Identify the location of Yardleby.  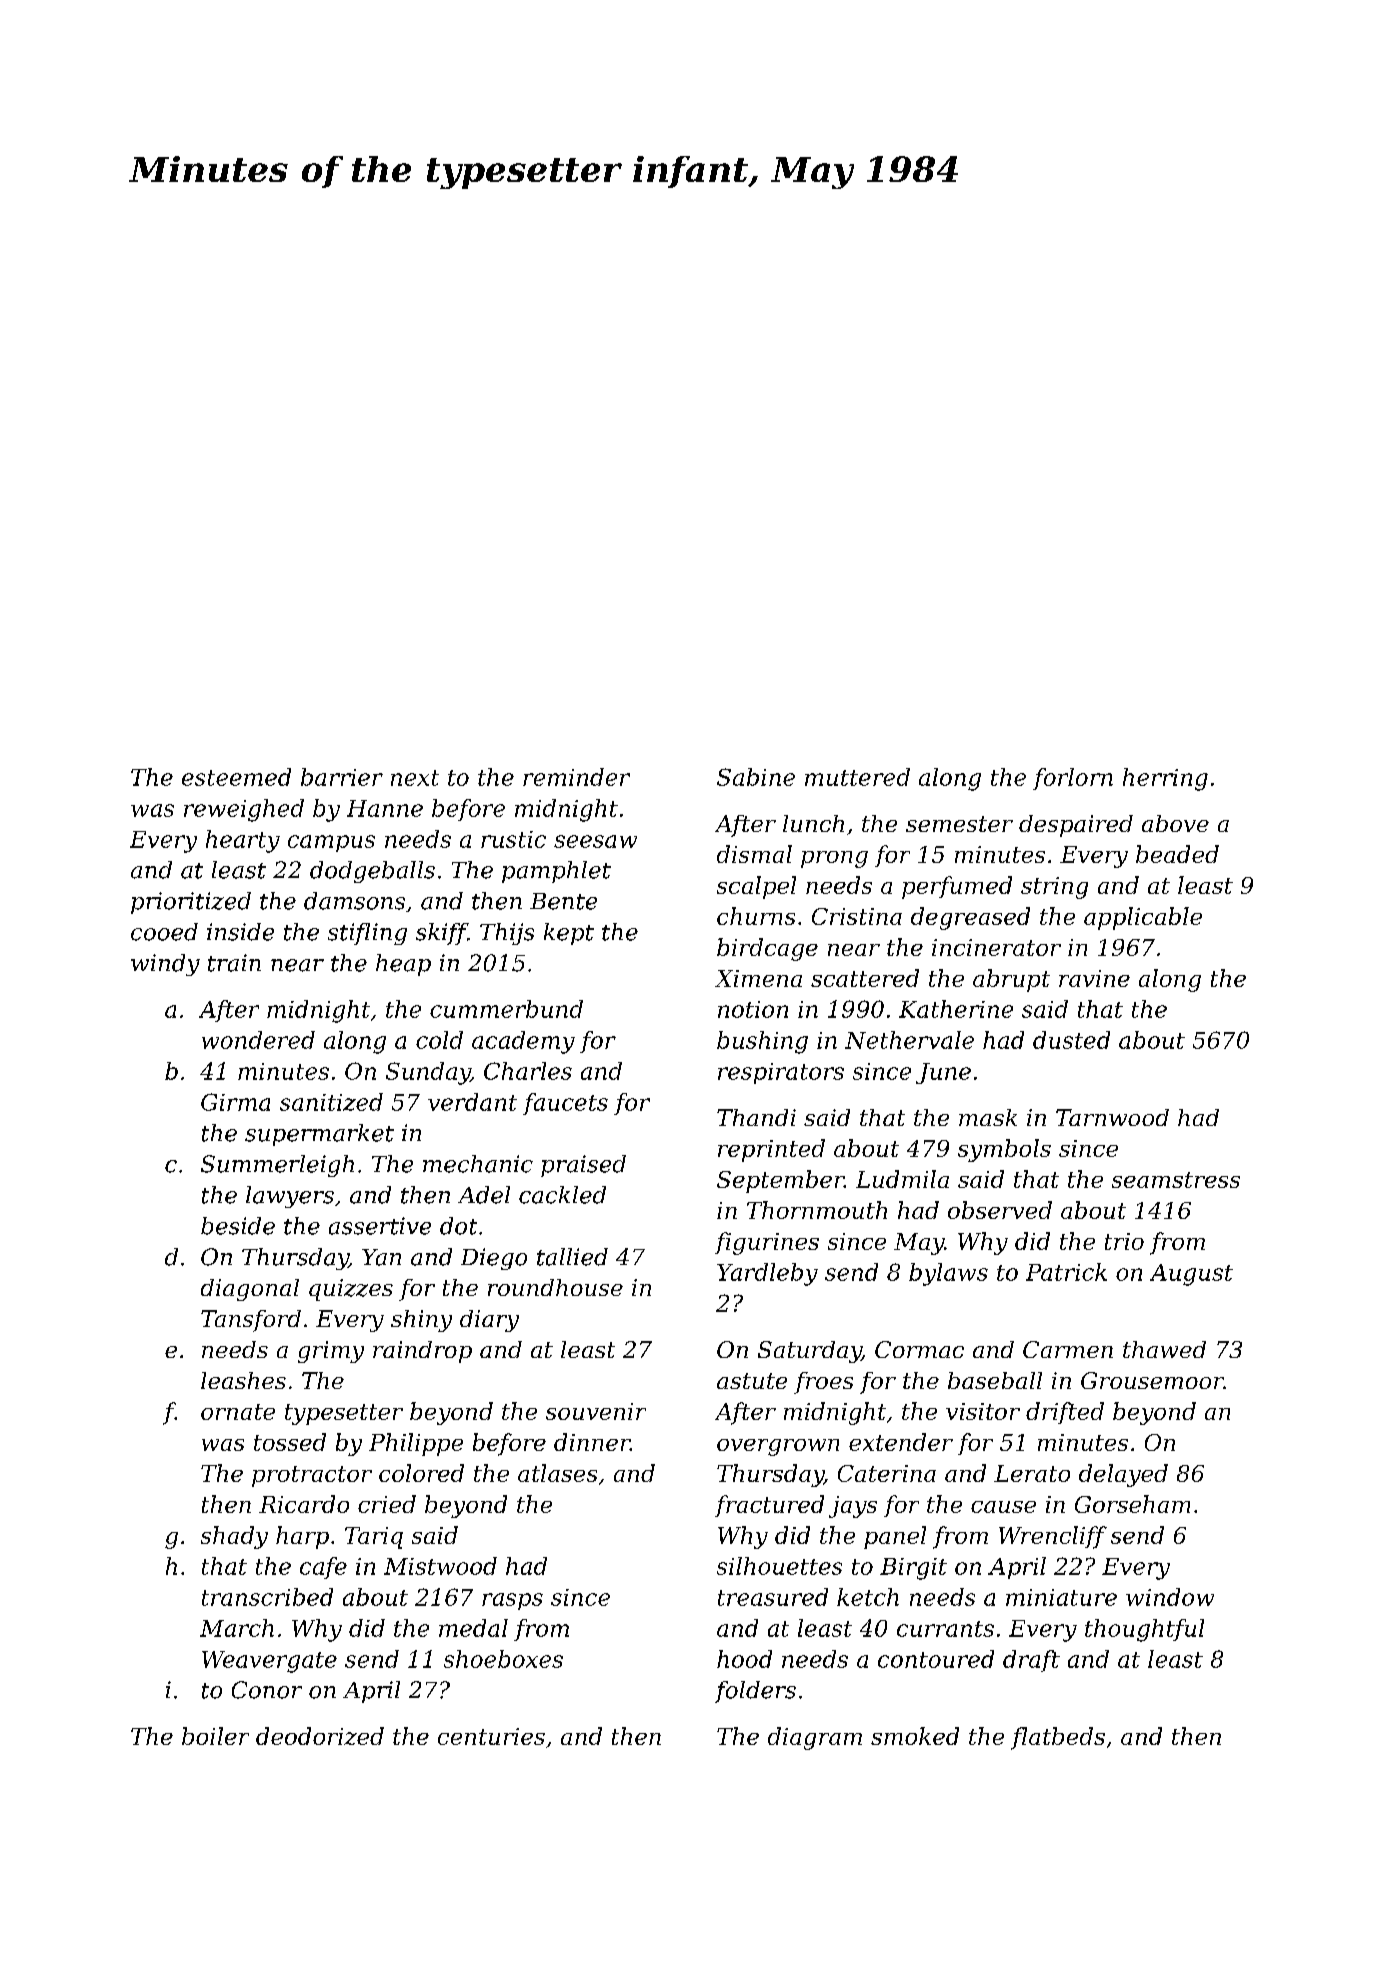
(767, 1274).
